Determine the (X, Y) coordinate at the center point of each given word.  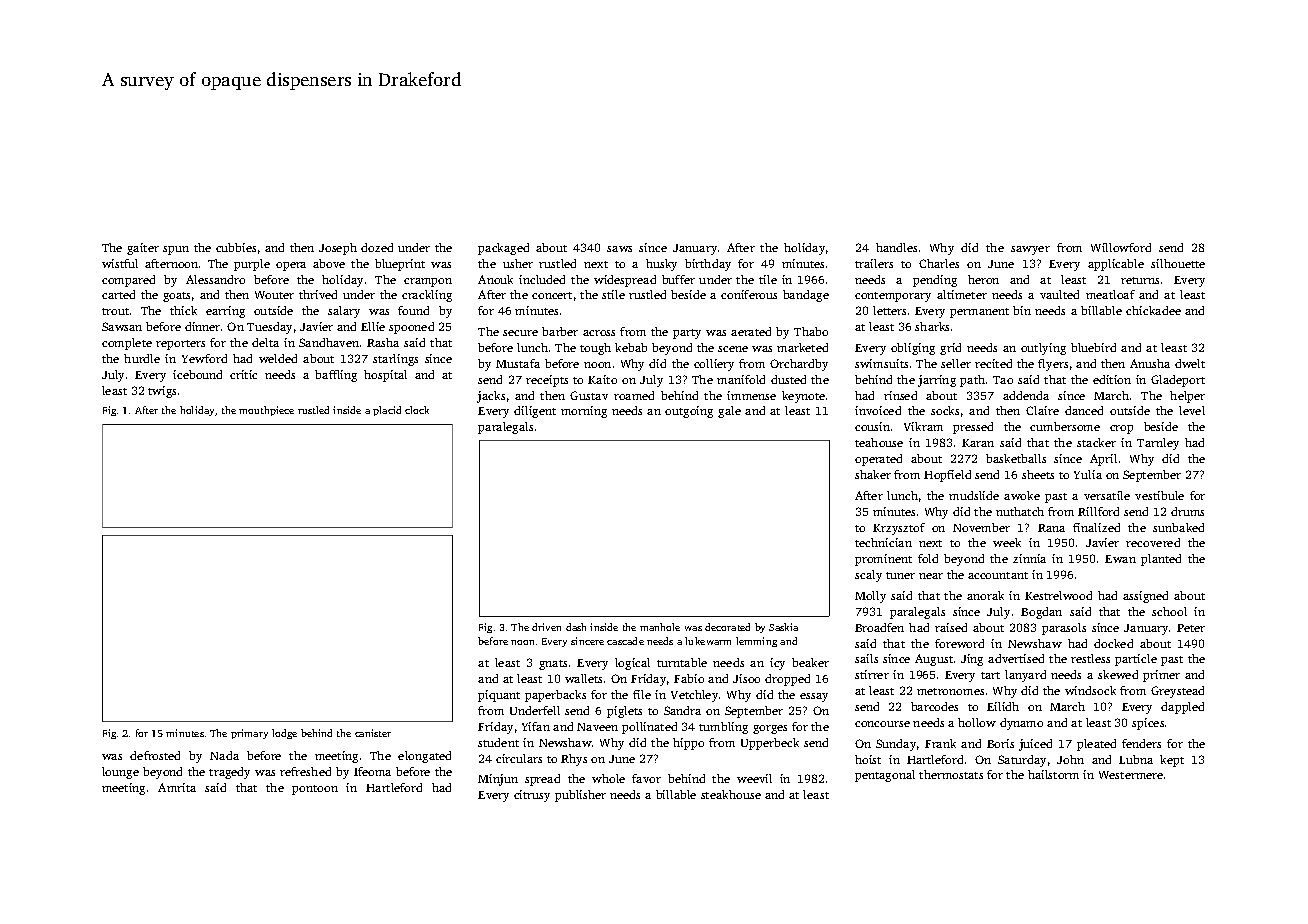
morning (584, 412)
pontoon (315, 790)
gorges (770, 729)
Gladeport (1178, 381)
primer (1161, 676)
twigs (162, 392)
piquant (499, 696)
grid (950, 349)
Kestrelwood (1058, 595)
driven (546, 627)
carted (118, 294)
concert (552, 295)
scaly (868, 576)
